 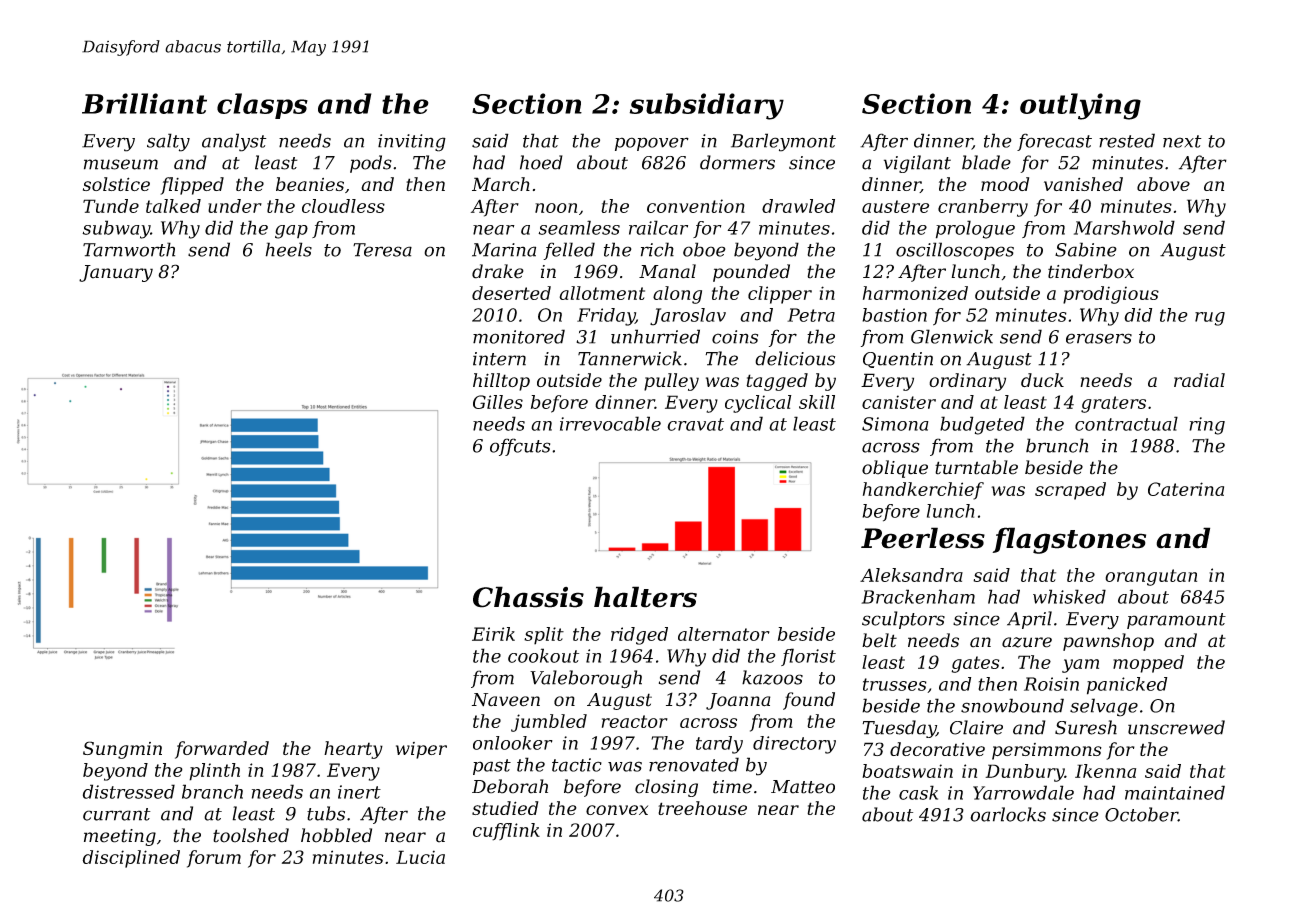 I want to click on Lucia, so click(x=420, y=857).
